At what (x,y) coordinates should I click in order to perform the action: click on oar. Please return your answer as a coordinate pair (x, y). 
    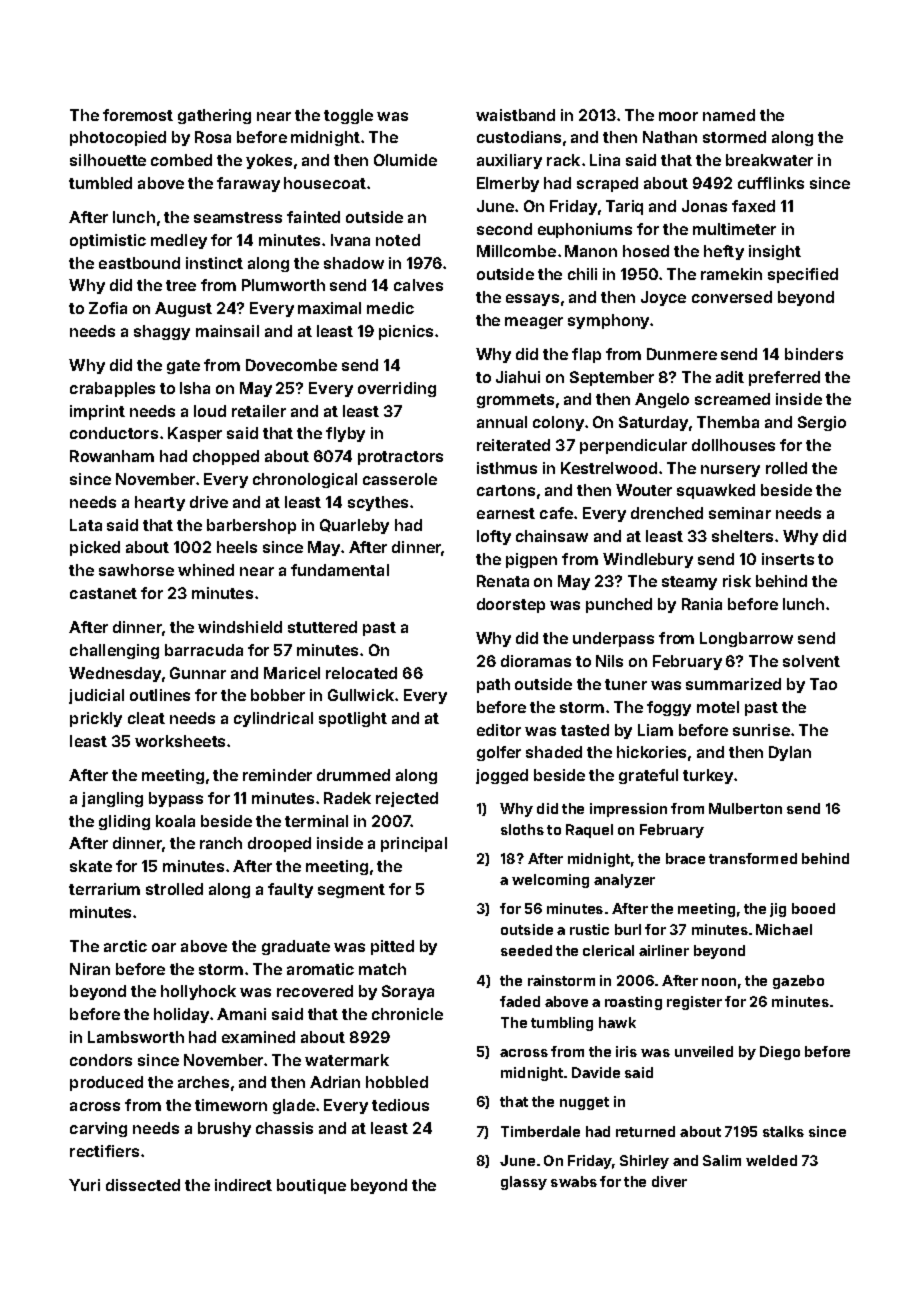
    Looking at the image, I should click on (164, 947).
